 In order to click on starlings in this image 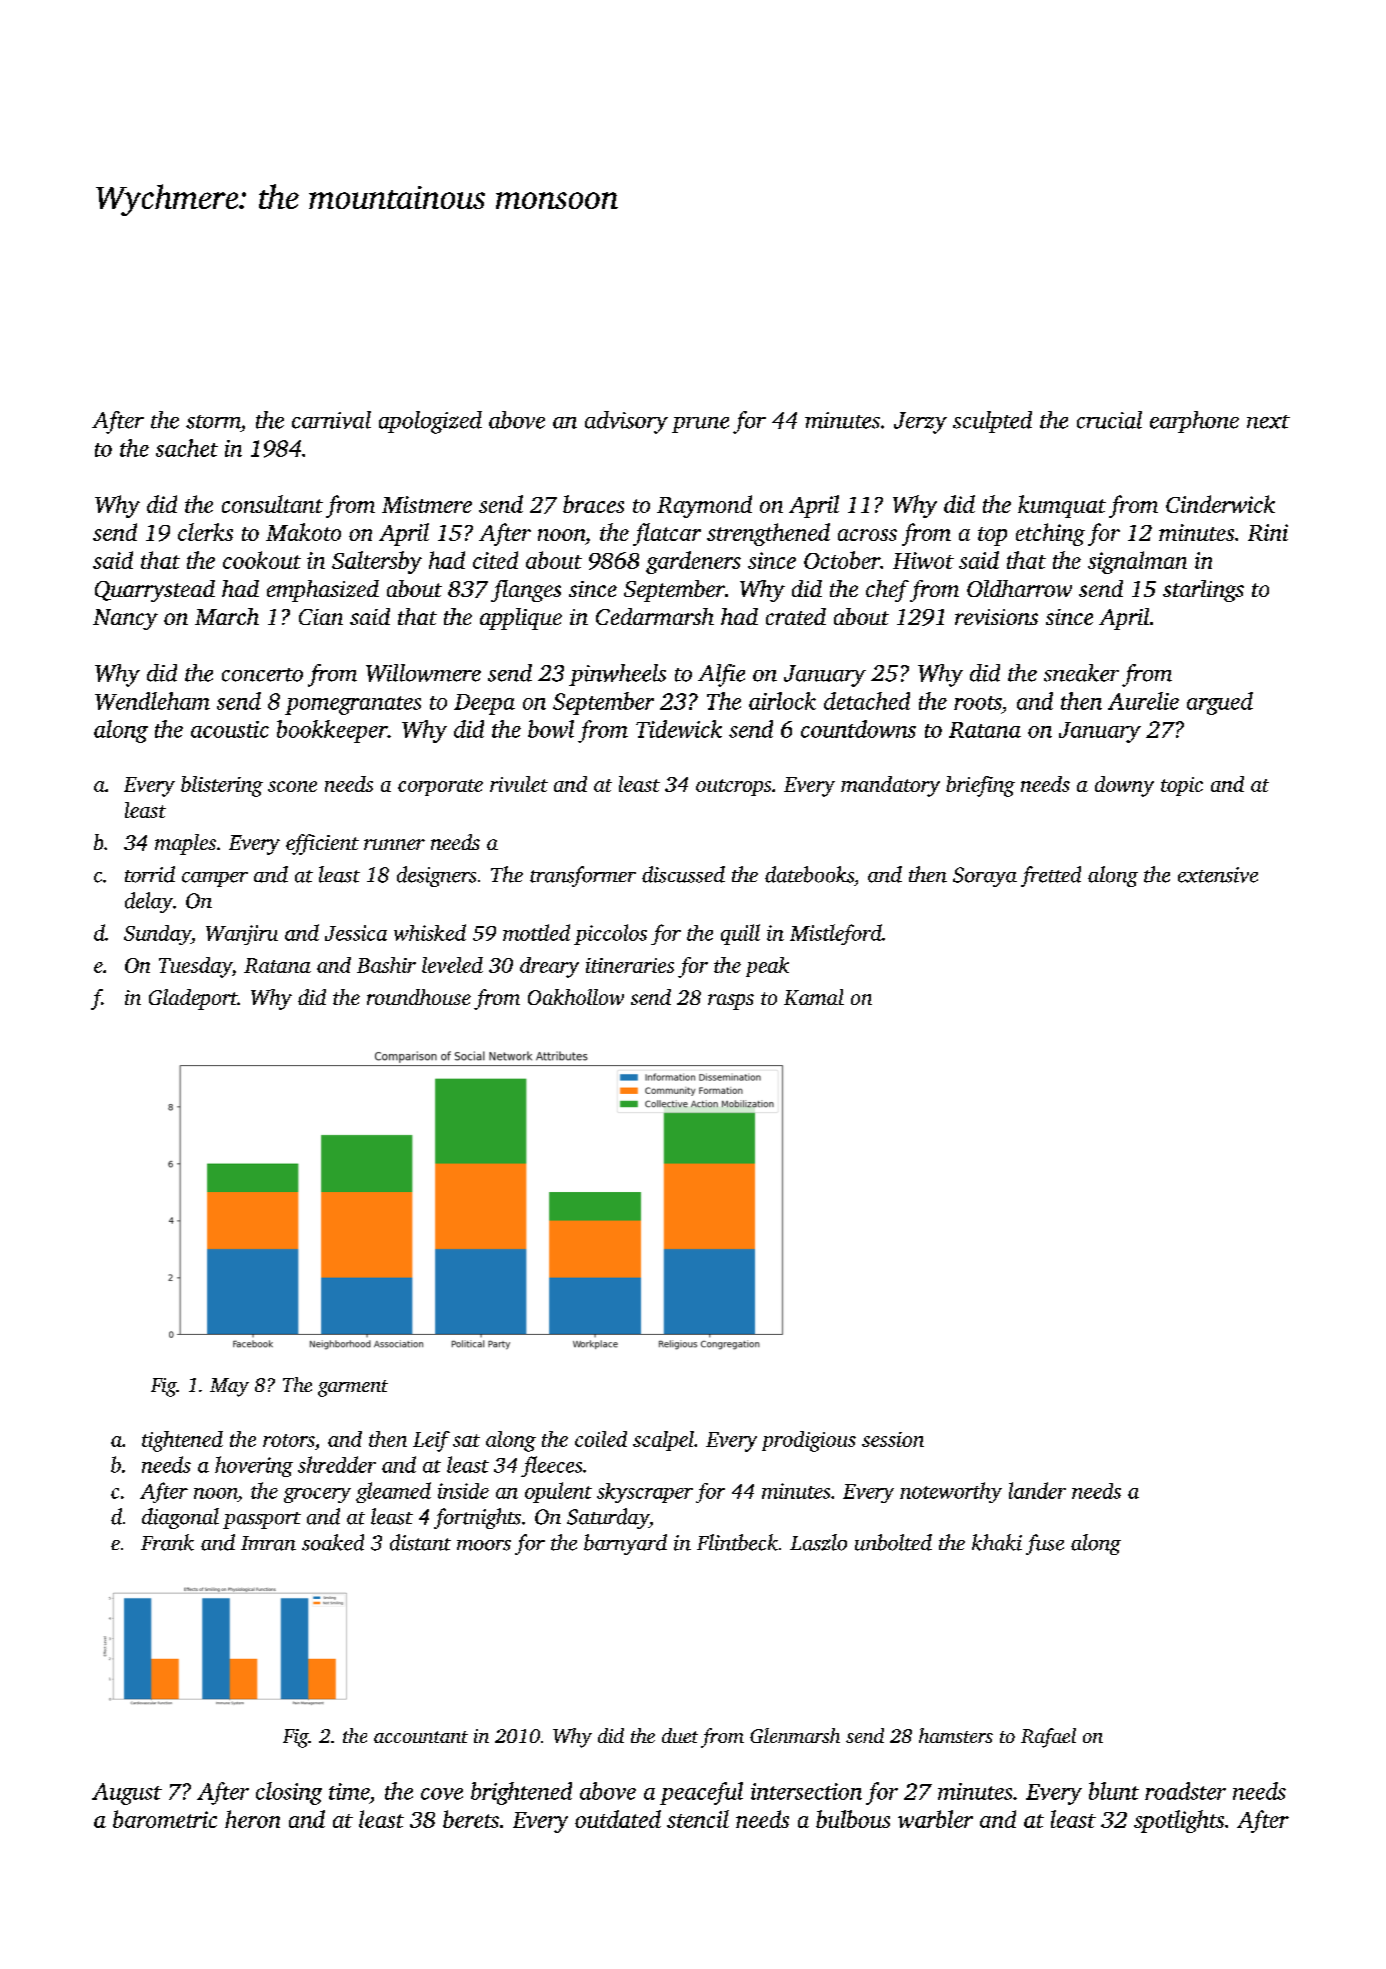, I will do `click(1203, 591)`.
